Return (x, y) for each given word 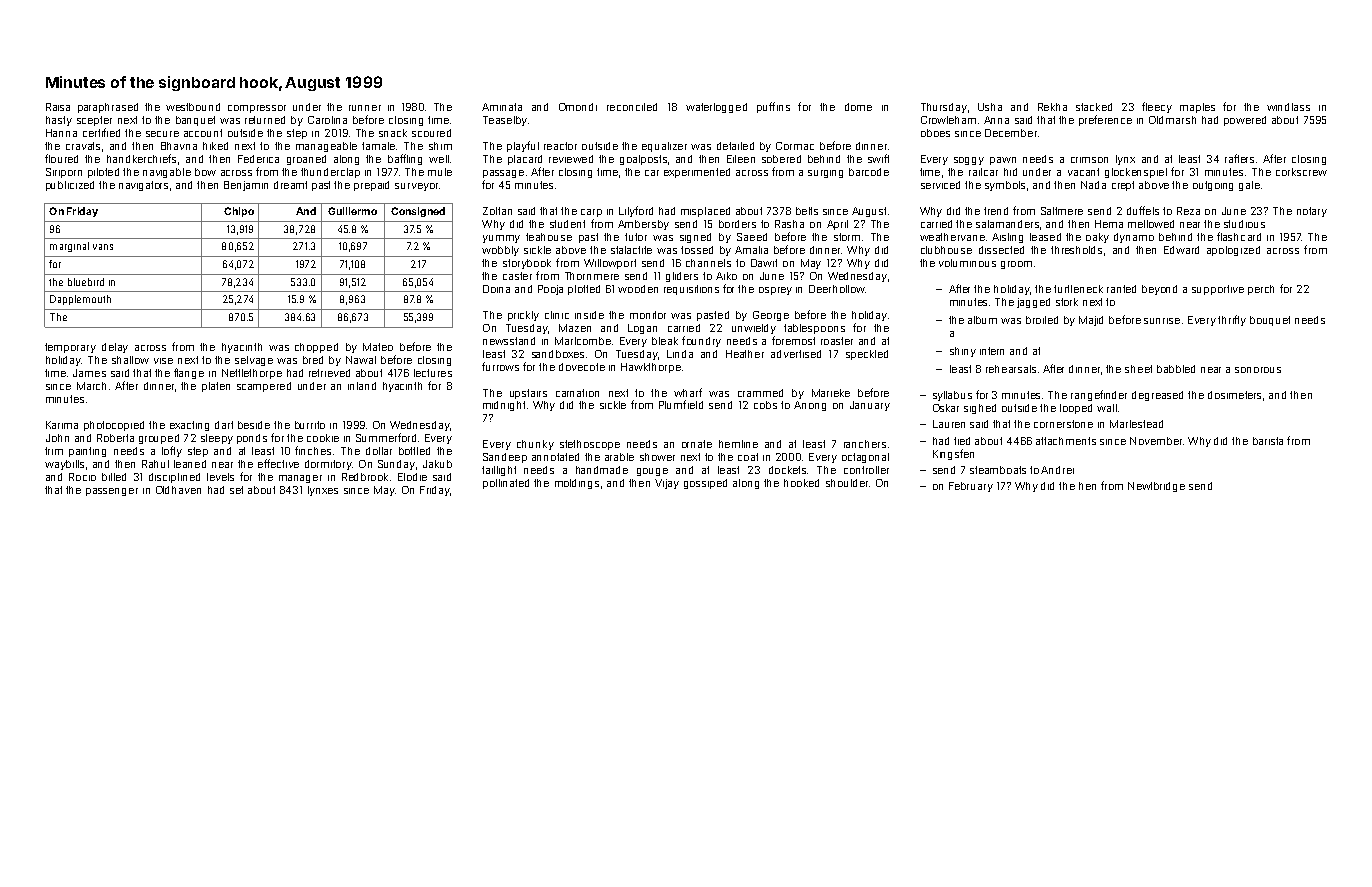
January (870, 406)
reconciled (632, 107)
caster (517, 276)
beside (254, 425)
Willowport (610, 264)
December (1011, 133)
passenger (112, 492)
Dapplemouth (80, 300)
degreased (1157, 396)
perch (1261, 290)
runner (365, 108)
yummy (501, 239)
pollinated (506, 484)
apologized (1233, 251)
